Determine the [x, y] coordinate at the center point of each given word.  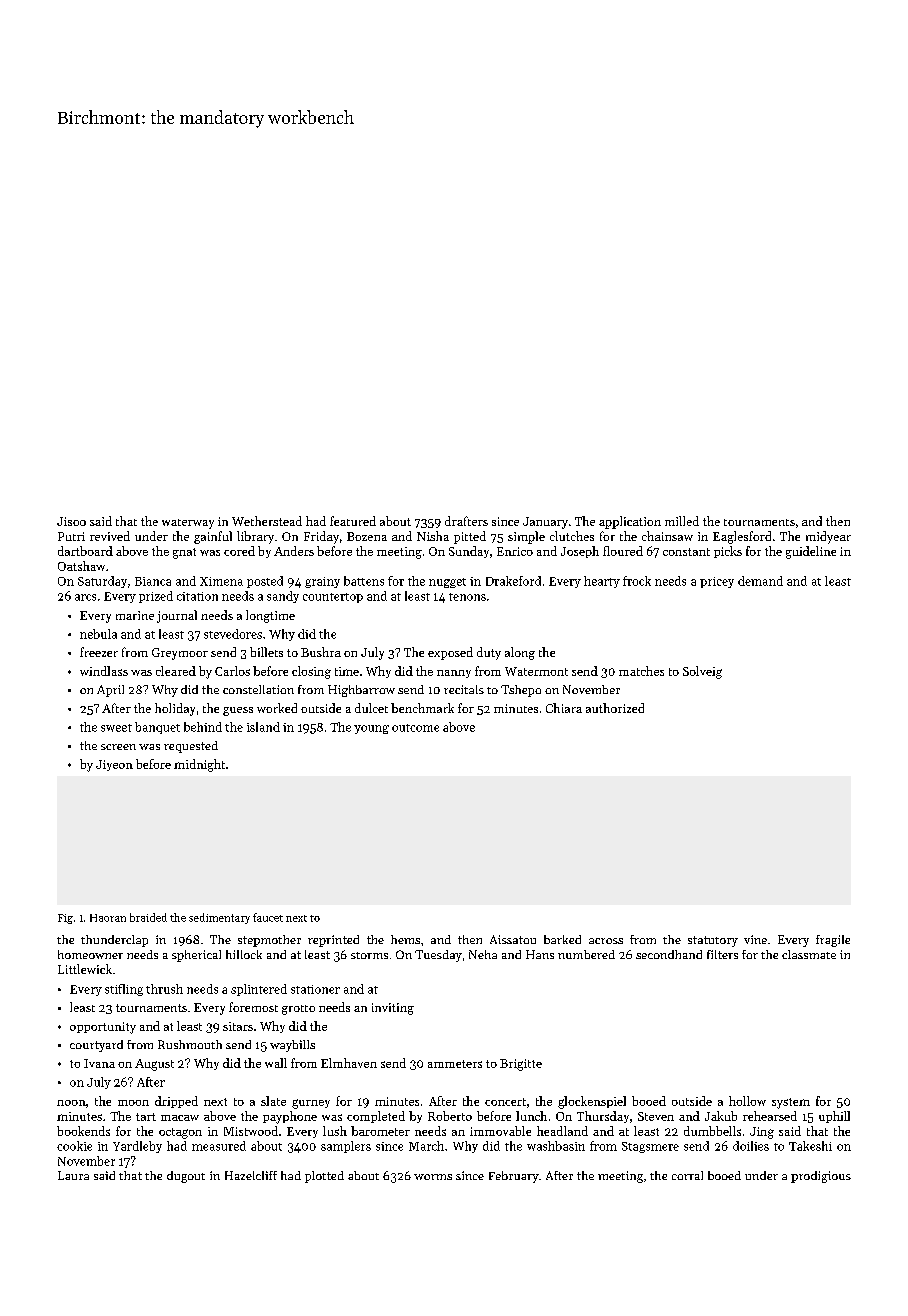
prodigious [821, 1177]
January [545, 523]
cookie [74, 1146]
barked [562, 939]
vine [755, 939]
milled [682, 521]
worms [433, 1177]
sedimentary [219, 918]
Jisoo [71, 521]
